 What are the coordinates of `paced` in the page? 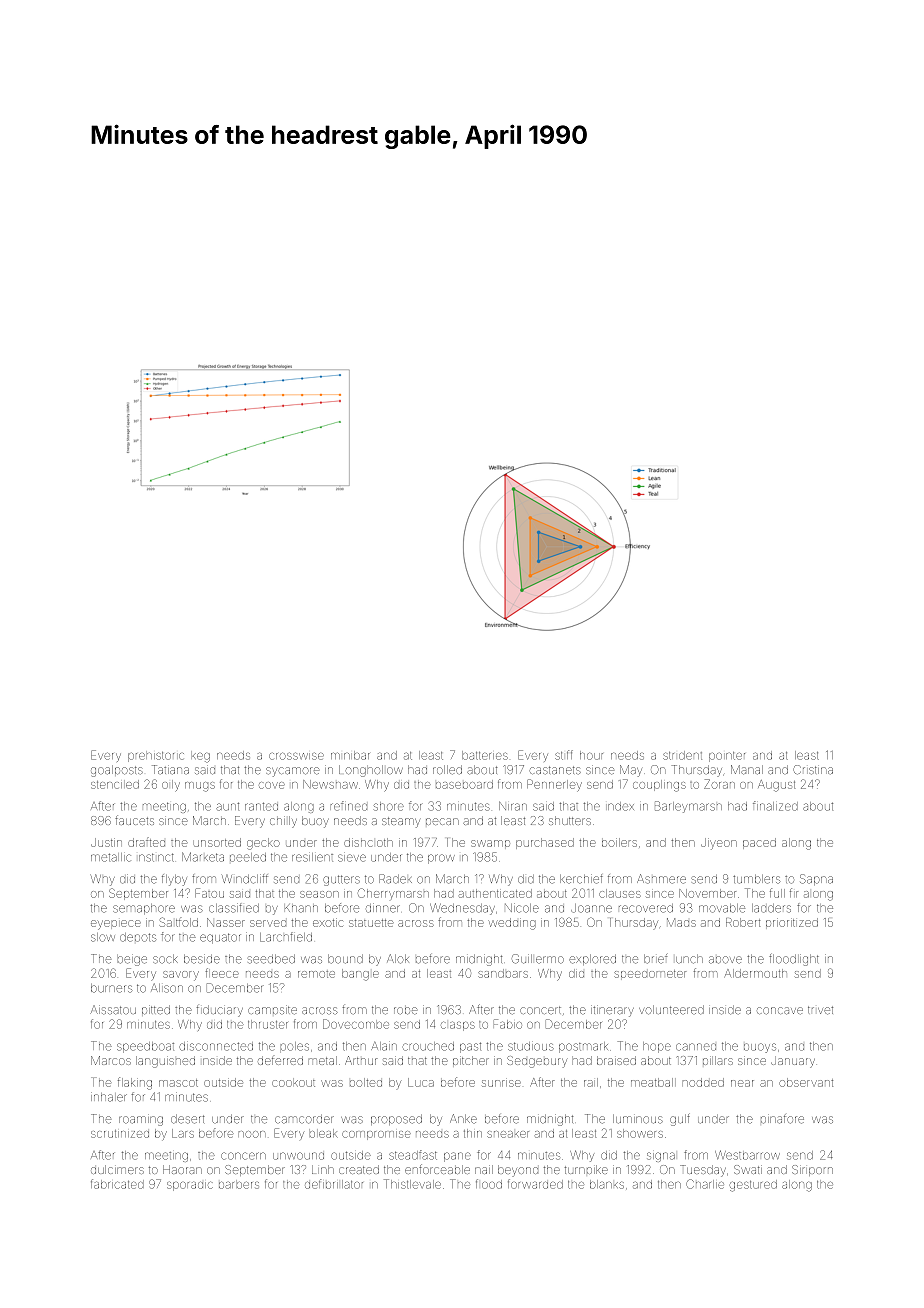 It's located at (759, 843).
